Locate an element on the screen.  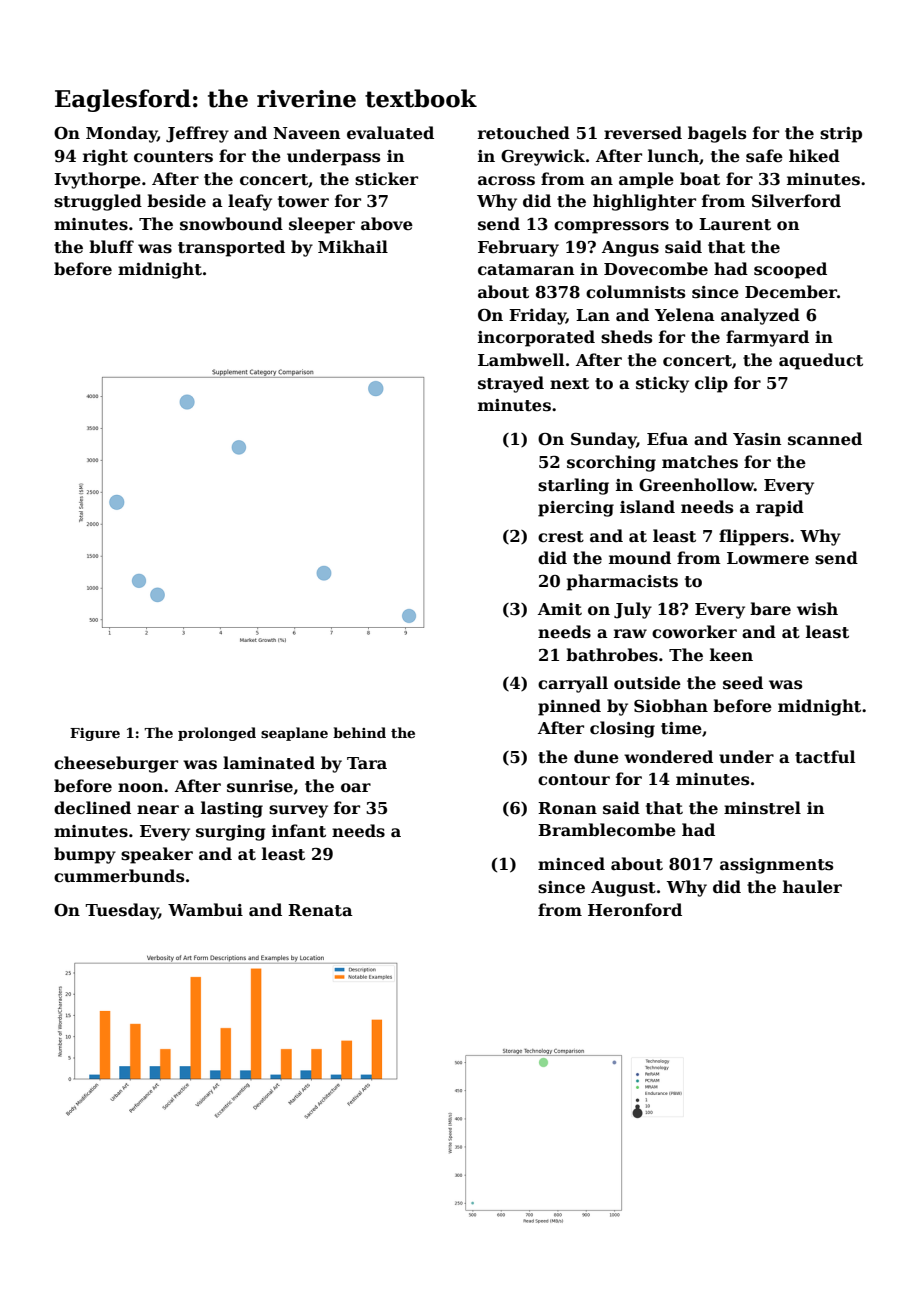
cummerbunds is located at coordinates (119, 876).
